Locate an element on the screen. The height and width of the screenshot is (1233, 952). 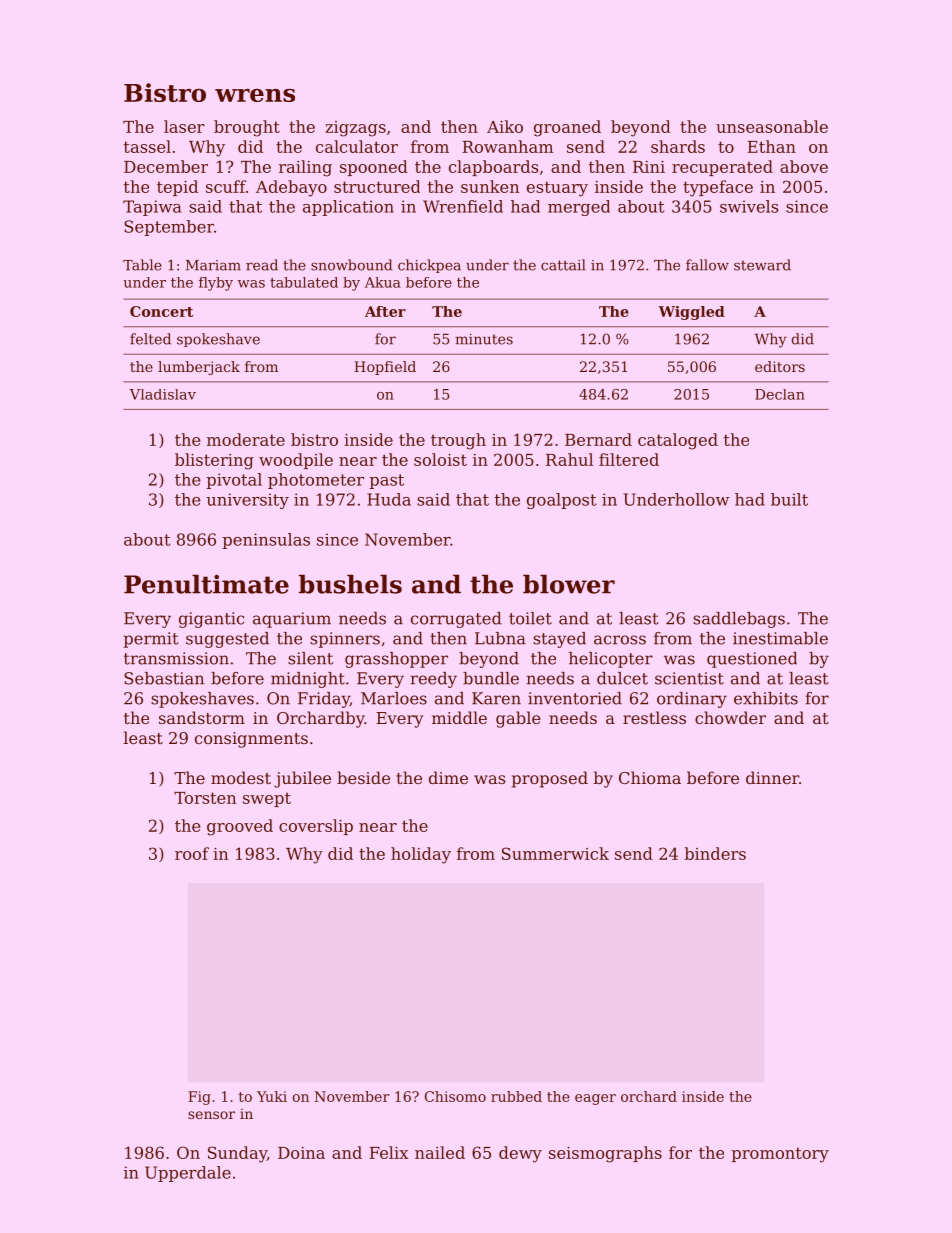
tassel is located at coordinates (147, 146).
